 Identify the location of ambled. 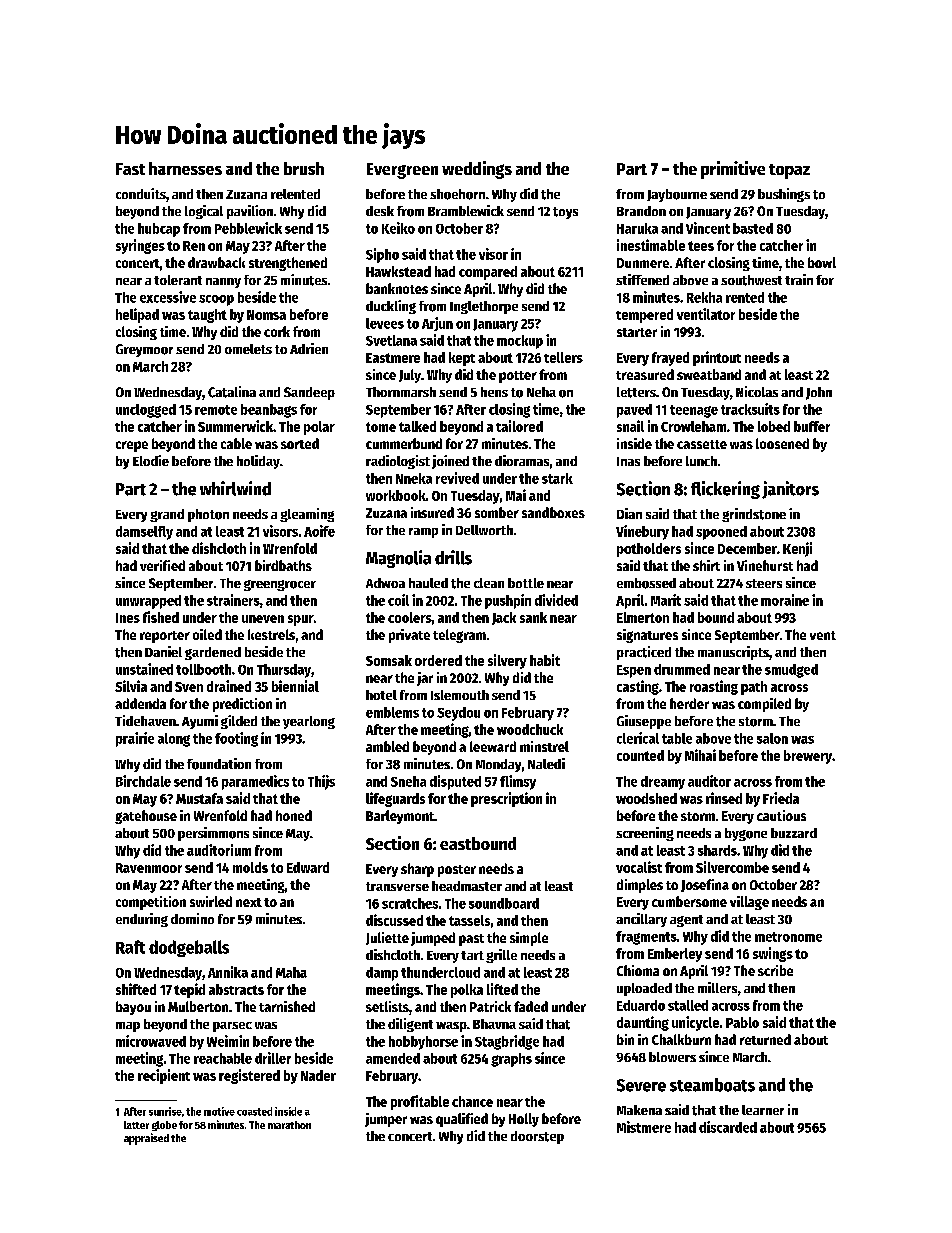
(387, 746).
